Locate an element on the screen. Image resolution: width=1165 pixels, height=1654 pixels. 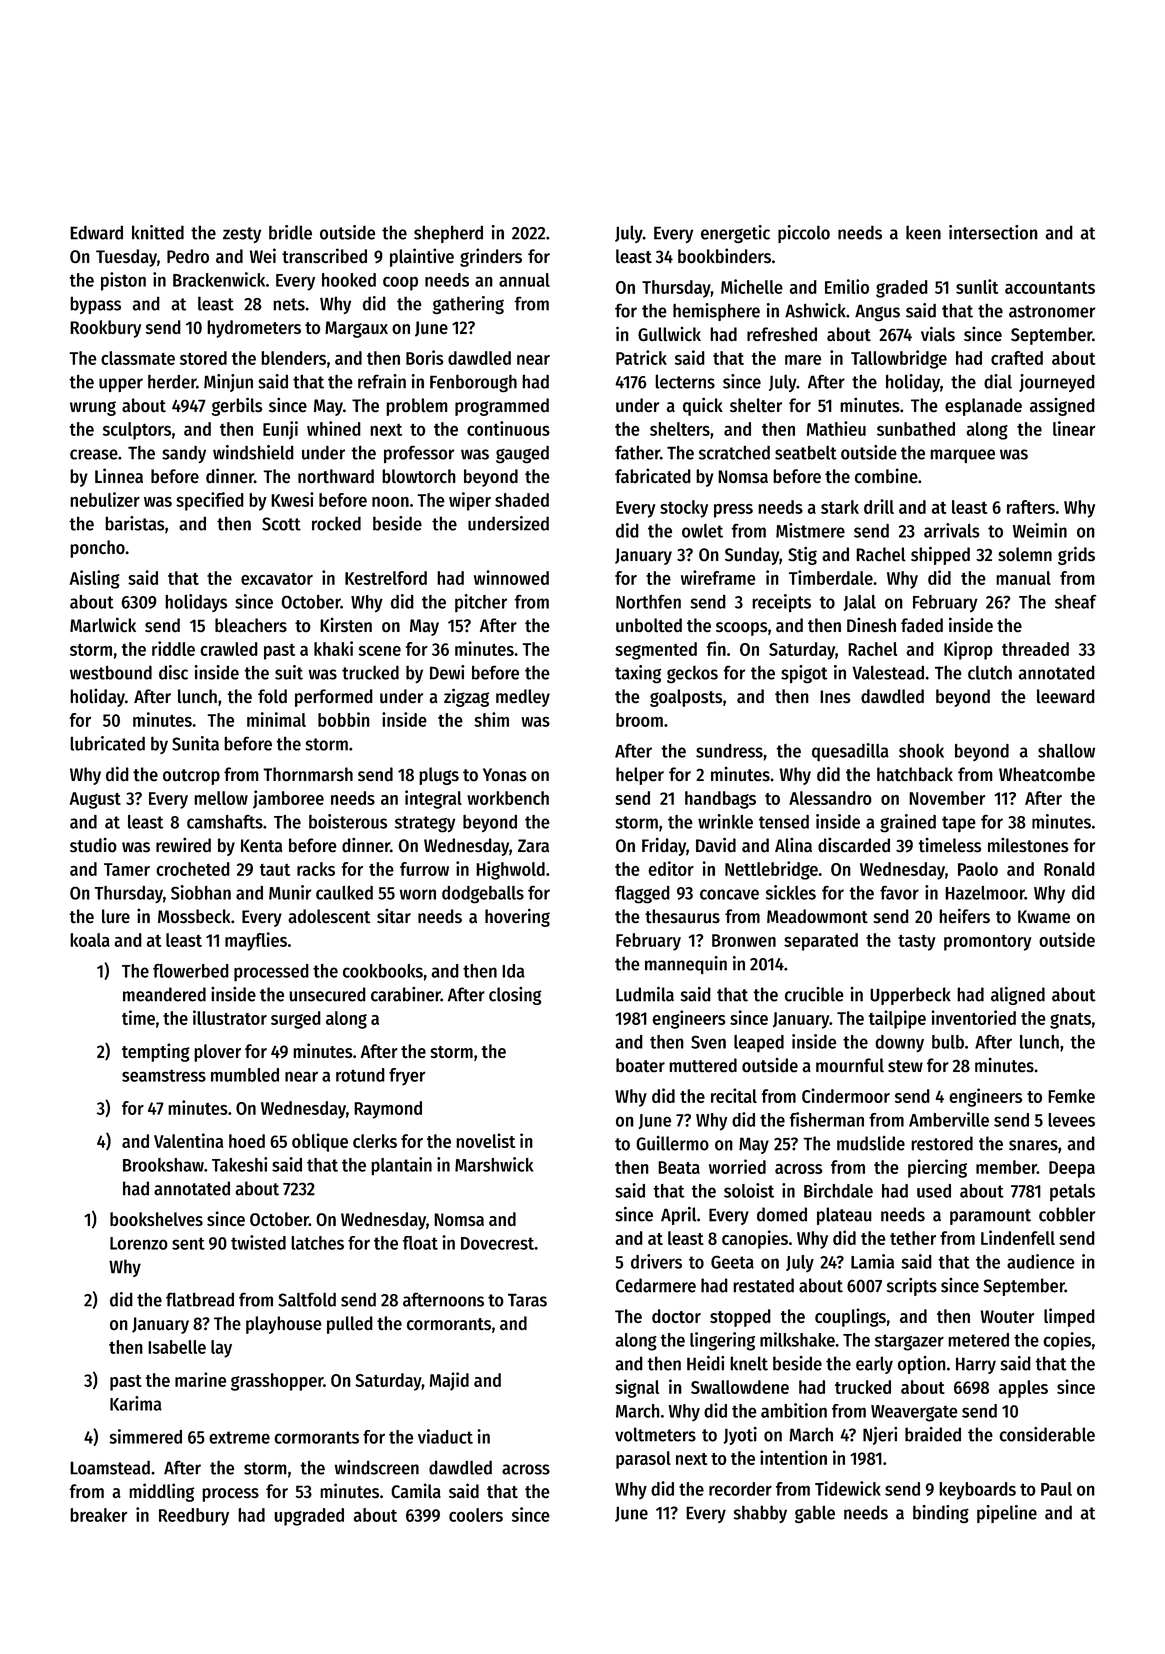
mudslide is located at coordinates (871, 1143).
